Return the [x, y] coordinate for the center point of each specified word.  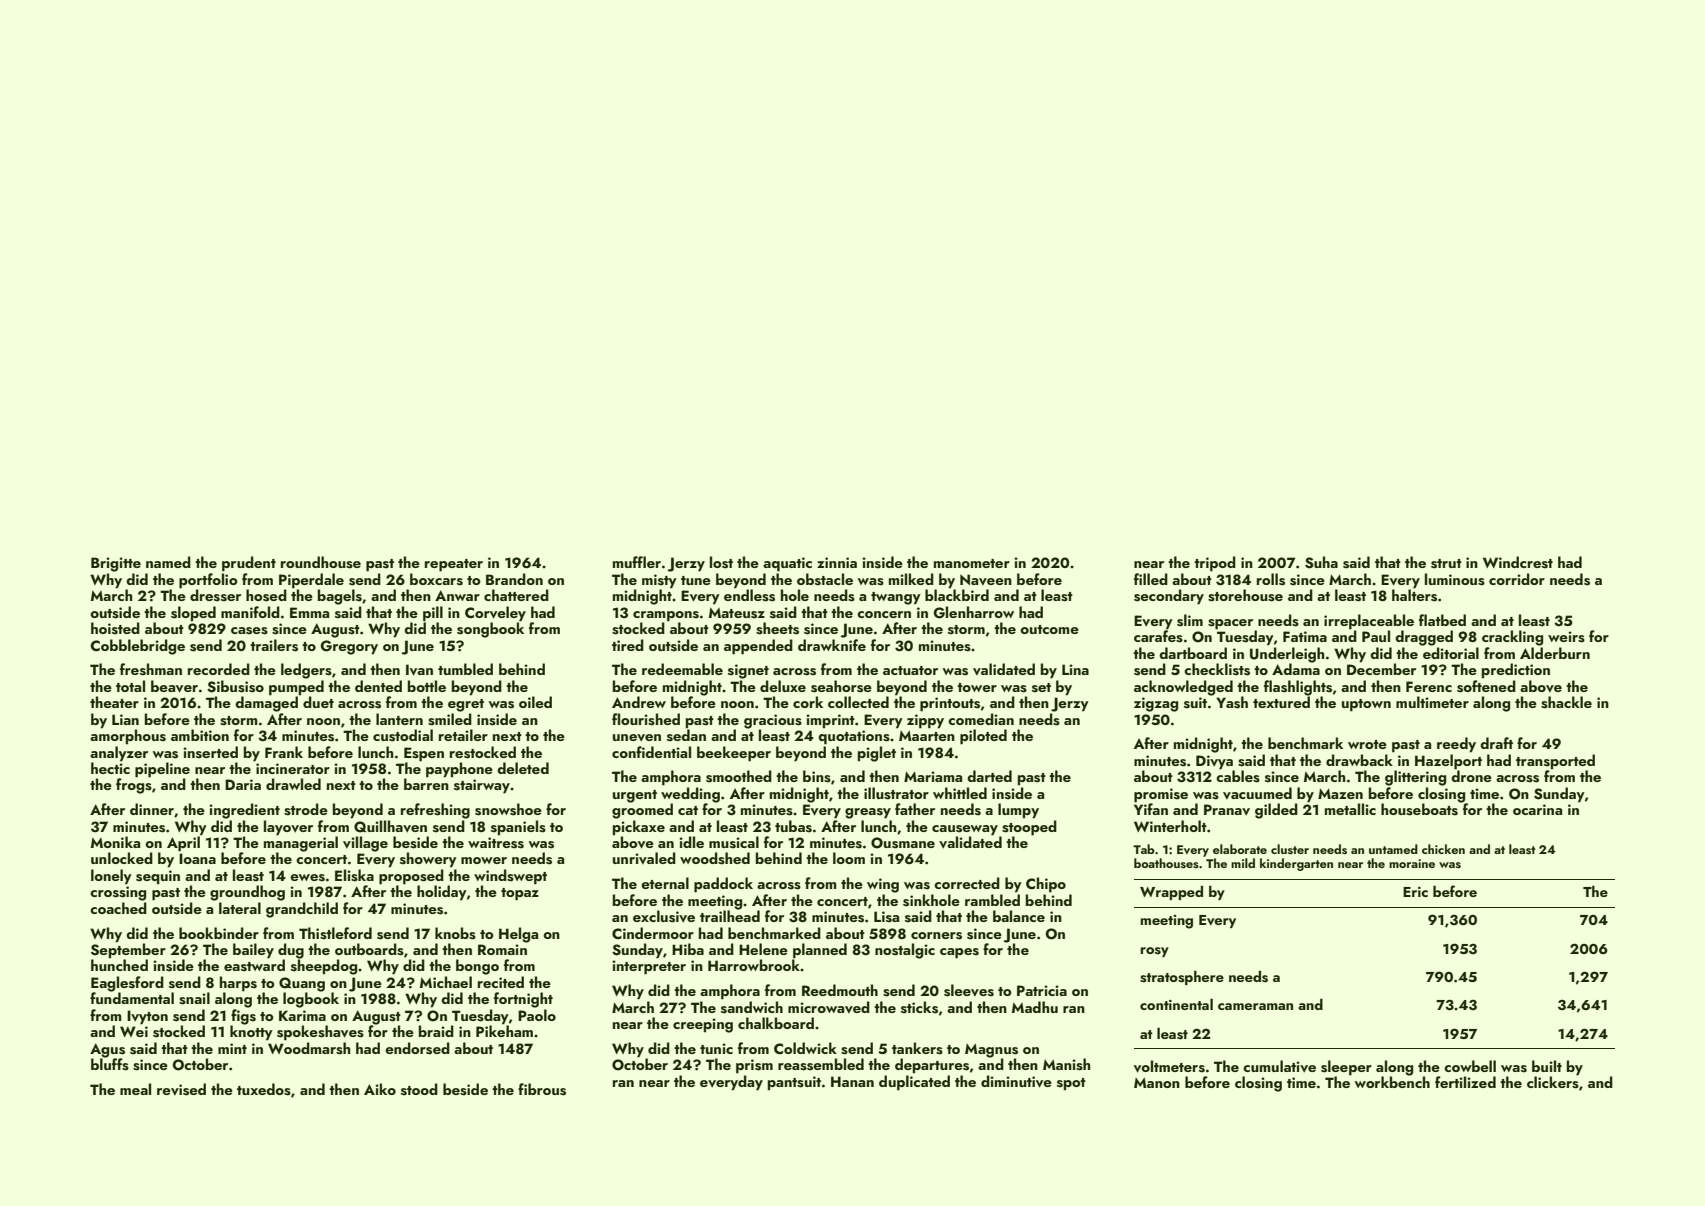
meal [135, 1089]
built [1547, 1066]
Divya [1214, 762]
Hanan [852, 1081]
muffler [637, 562]
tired [628, 645]
